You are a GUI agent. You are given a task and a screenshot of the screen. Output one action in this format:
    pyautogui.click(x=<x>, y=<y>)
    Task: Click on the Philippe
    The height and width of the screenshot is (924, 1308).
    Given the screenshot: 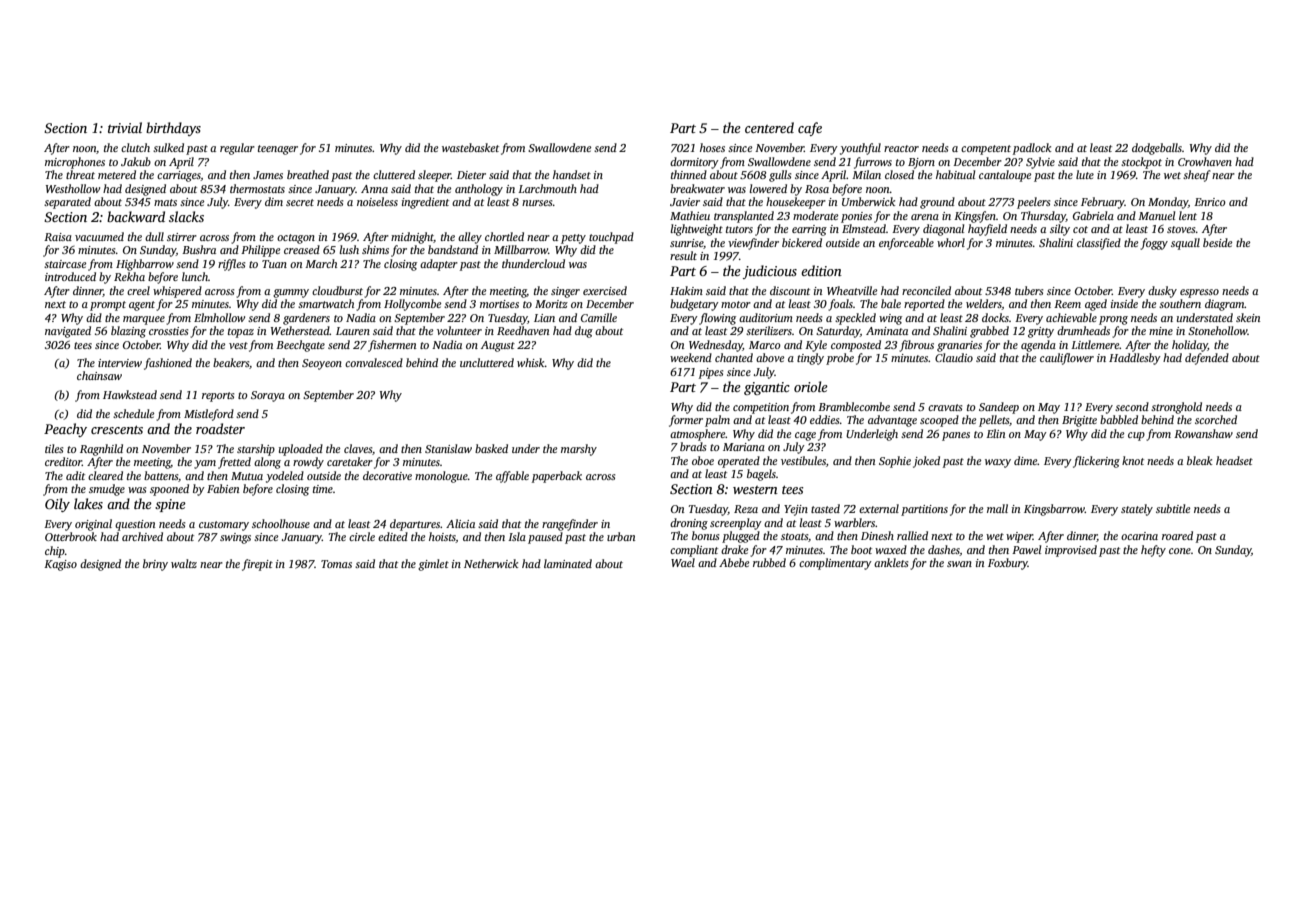 What is the action you would take?
    pyautogui.click(x=260, y=251)
